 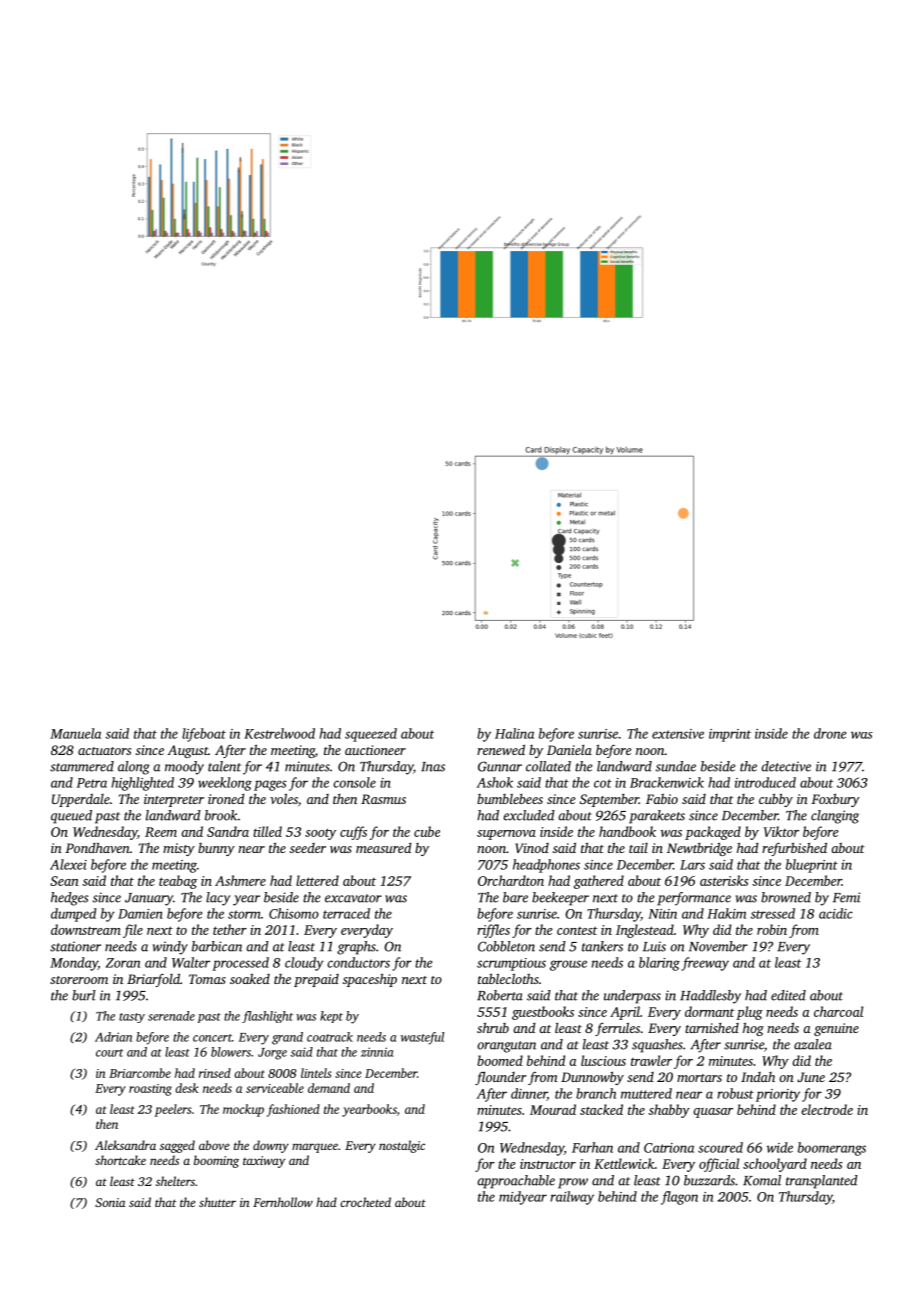 What do you see at coordinates (153, 980) in the document?
I see `Briarfold` at bounding box center [153, 980].
